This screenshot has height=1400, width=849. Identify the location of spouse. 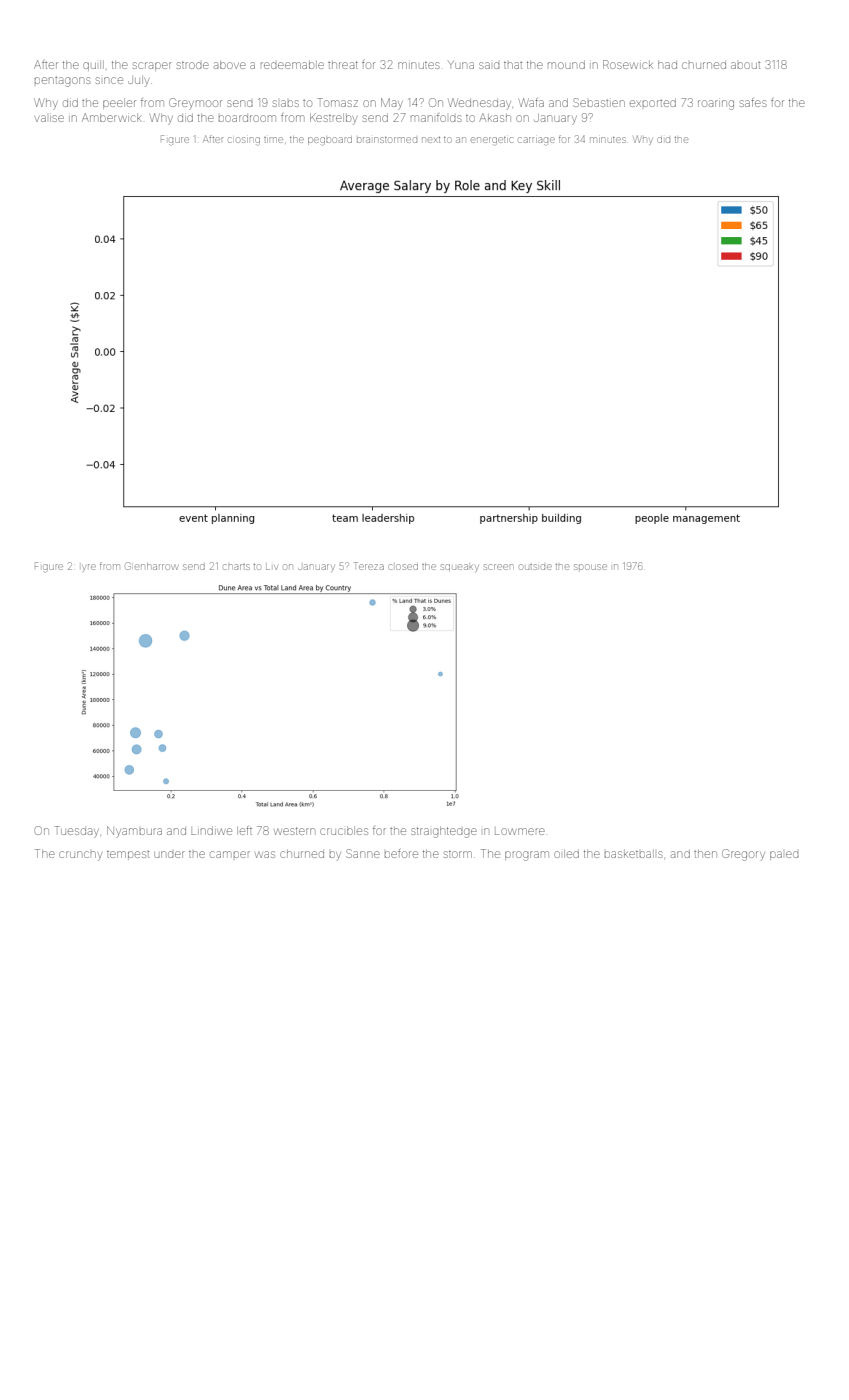
(590, 567).
